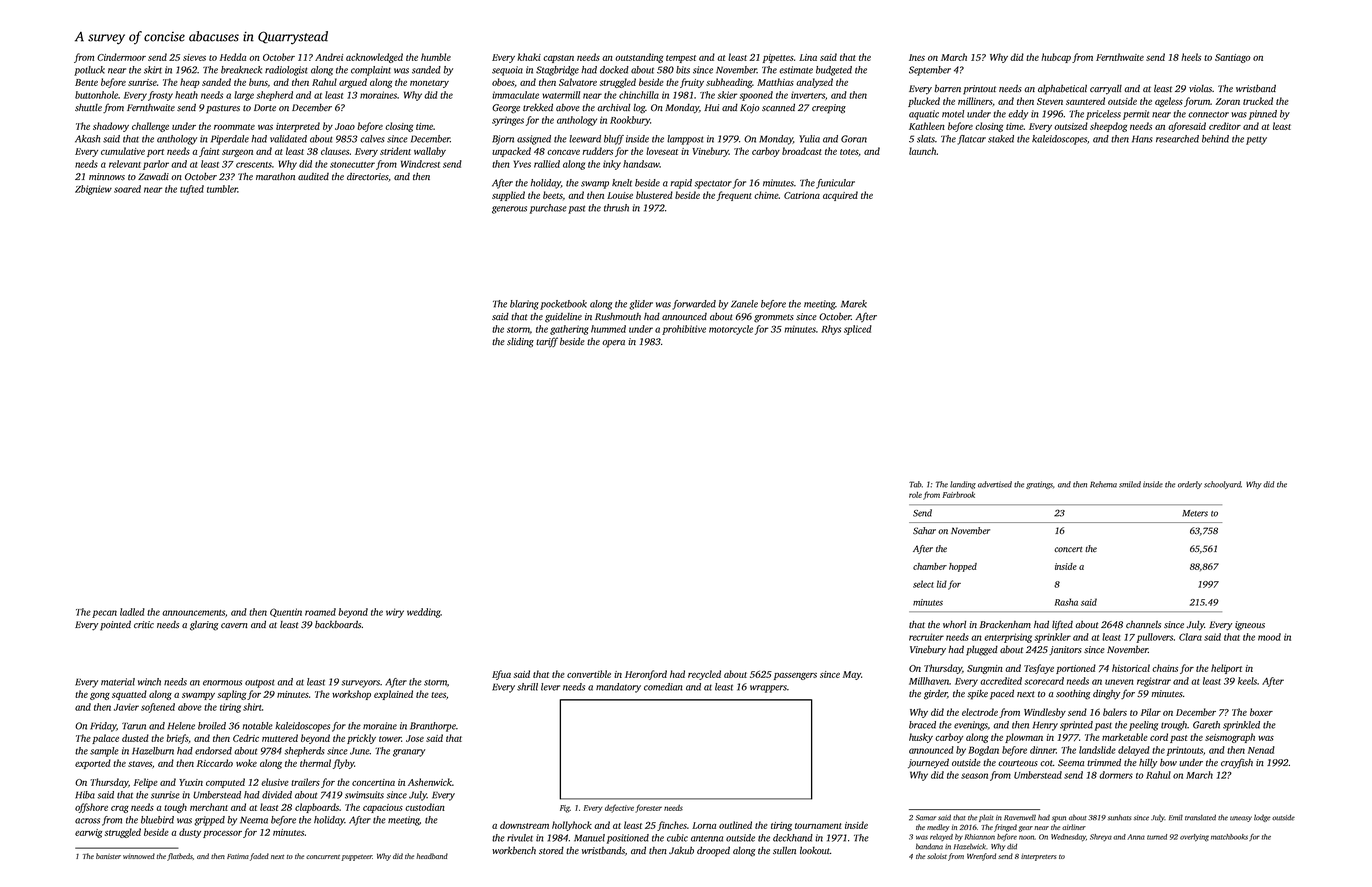  What do you see at coordinates (930, 71) in the screenshot?
I see `September` at bounding box center [930, 71].
